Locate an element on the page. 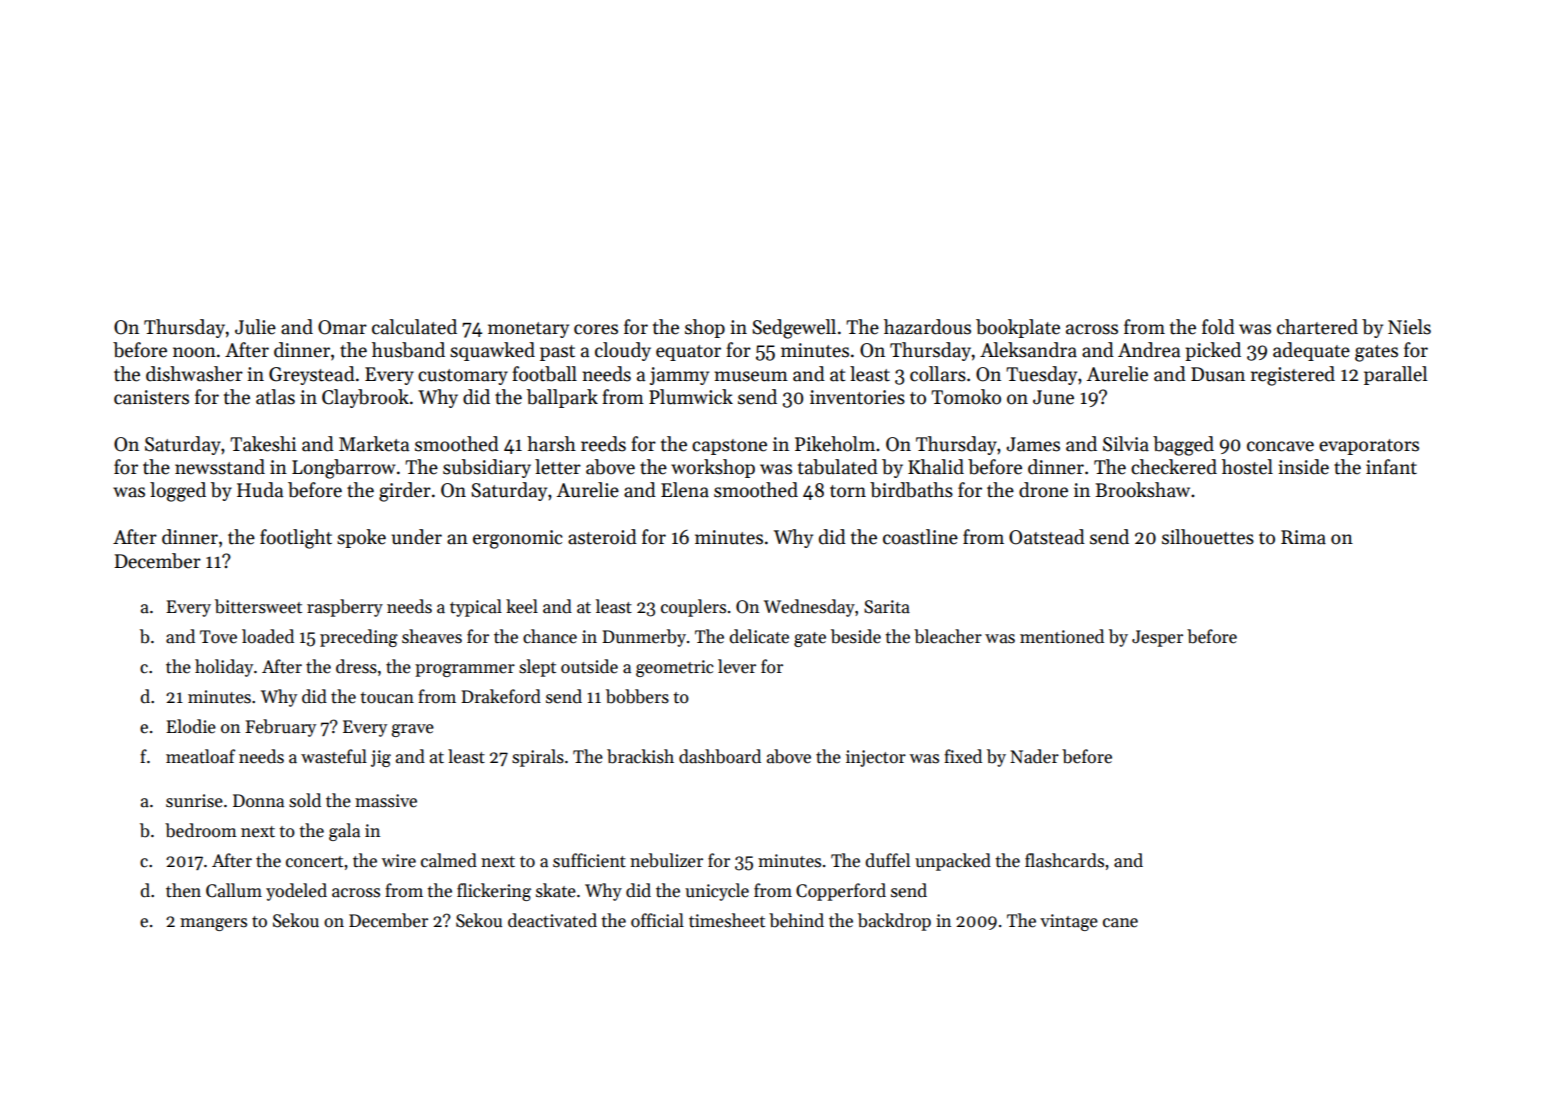 The height and width of the document is (1095, 1548). infant is located at coordinates (1391, 467).
